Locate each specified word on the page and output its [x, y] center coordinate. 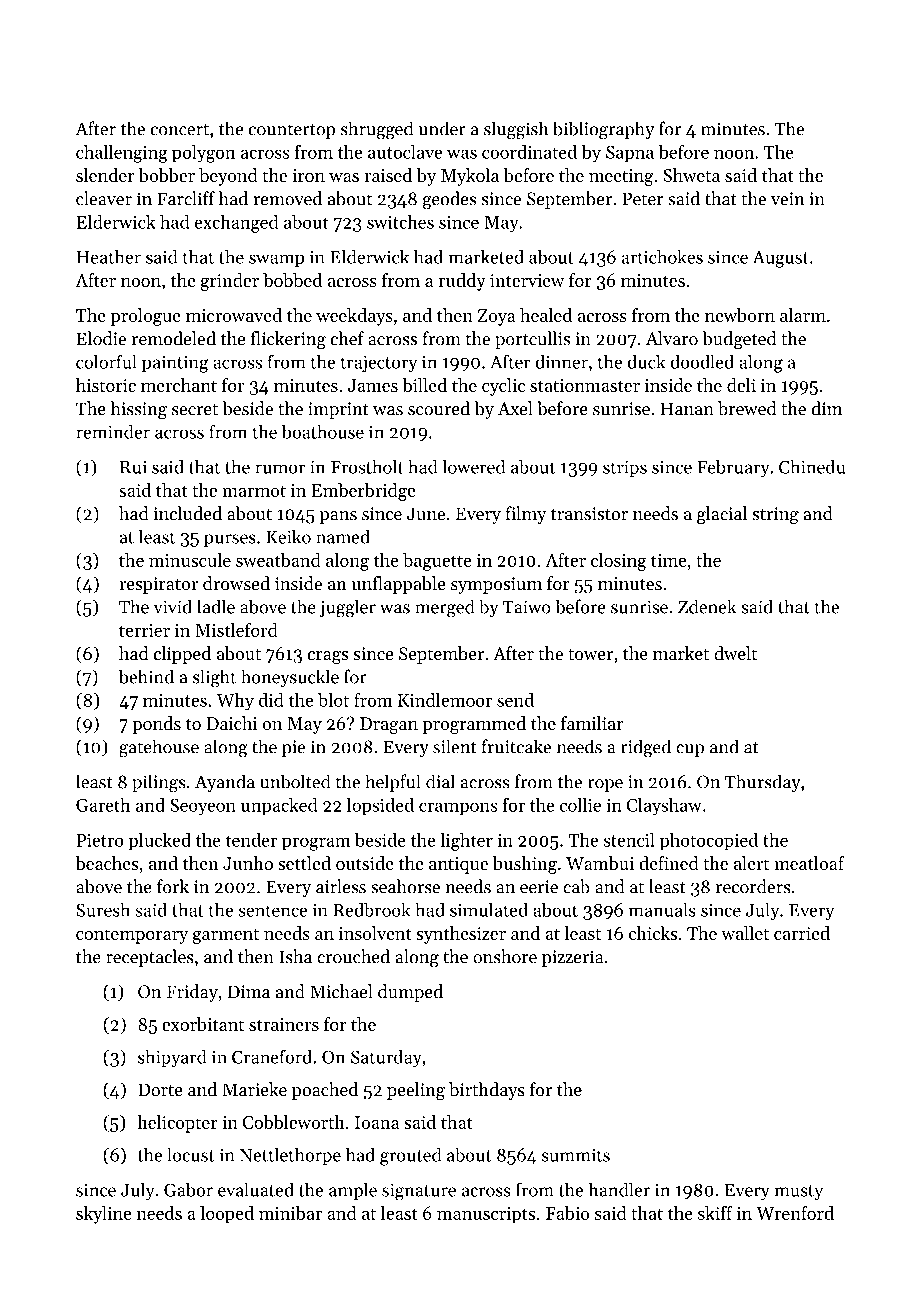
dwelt [735, 653]
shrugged [377, 130]
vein [787, 199]
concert [180, 130]
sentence [272, 911]
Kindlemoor [445, 700]
